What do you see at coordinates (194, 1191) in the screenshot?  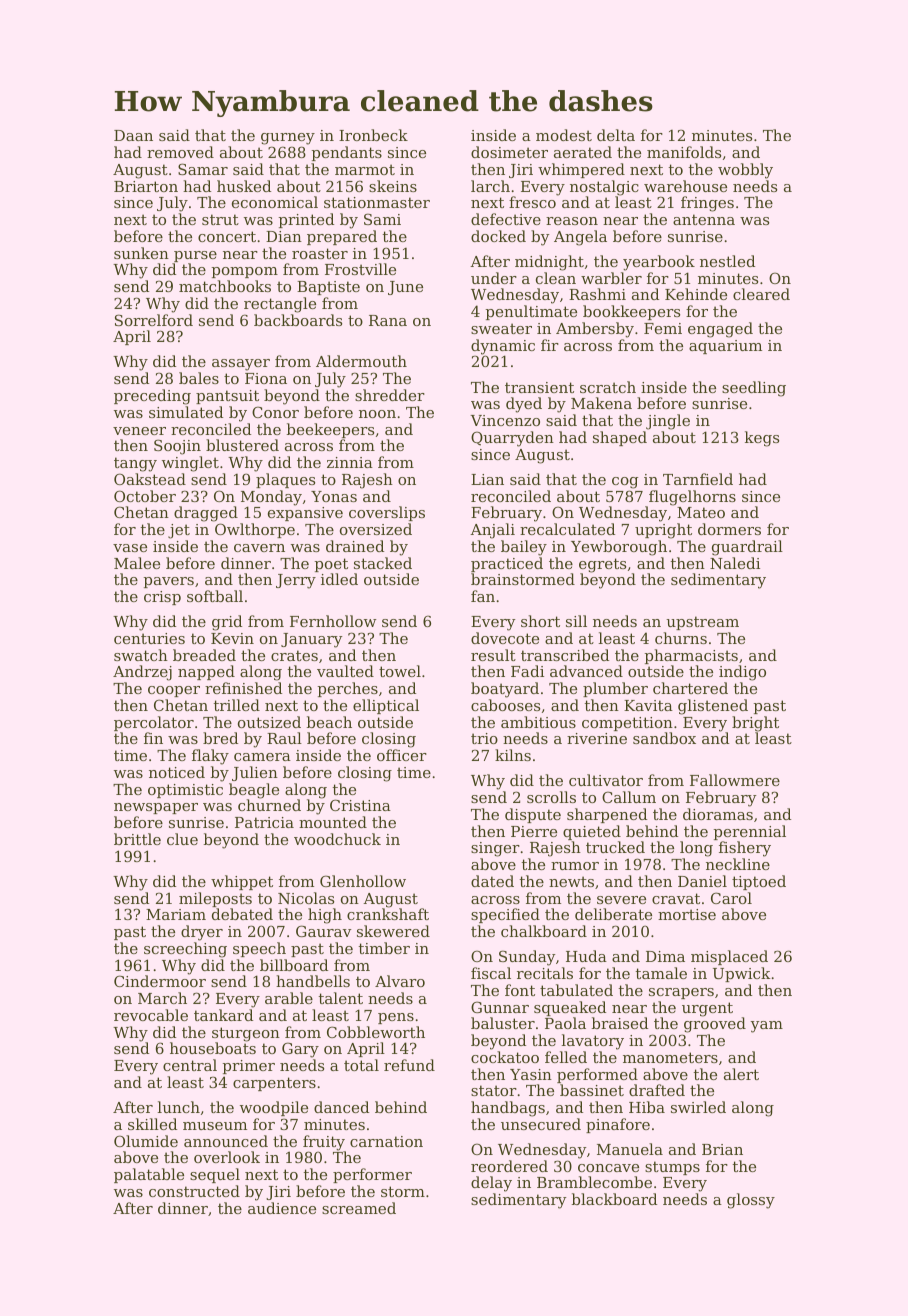 I see `constructed` at bounding box center [194, 1191].
